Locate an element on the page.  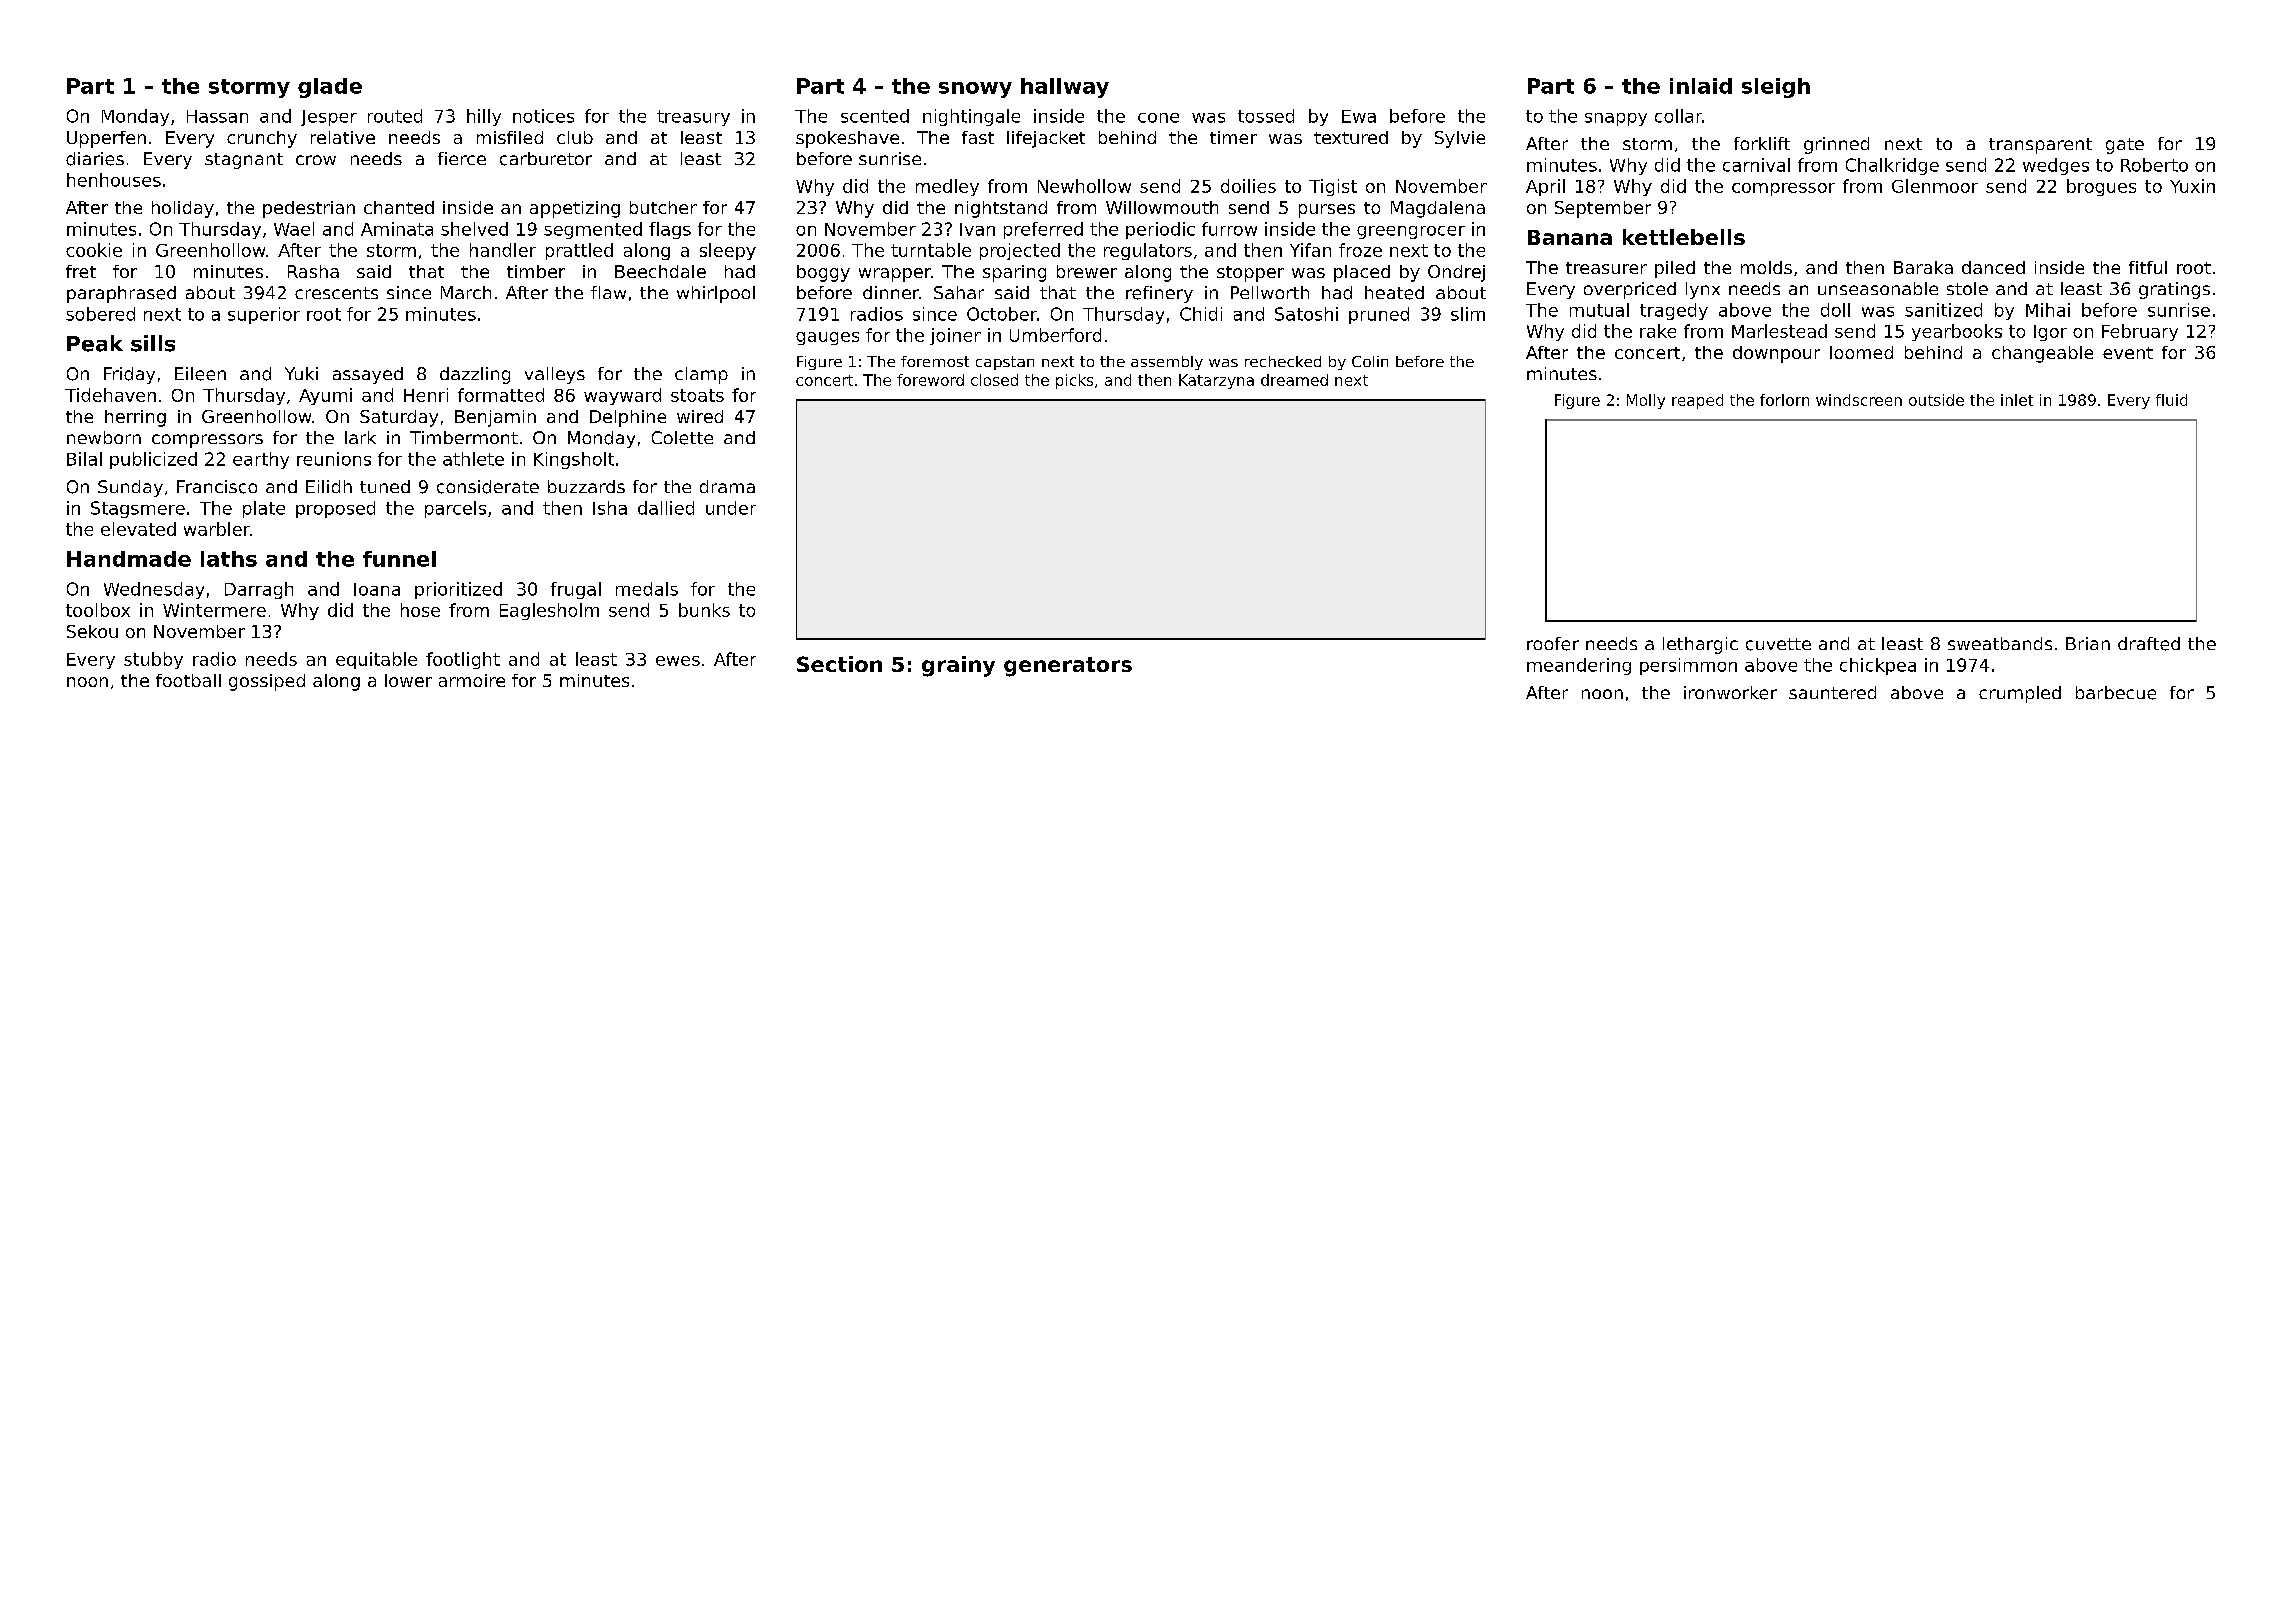
glade is located at coordinates (330, 88).
